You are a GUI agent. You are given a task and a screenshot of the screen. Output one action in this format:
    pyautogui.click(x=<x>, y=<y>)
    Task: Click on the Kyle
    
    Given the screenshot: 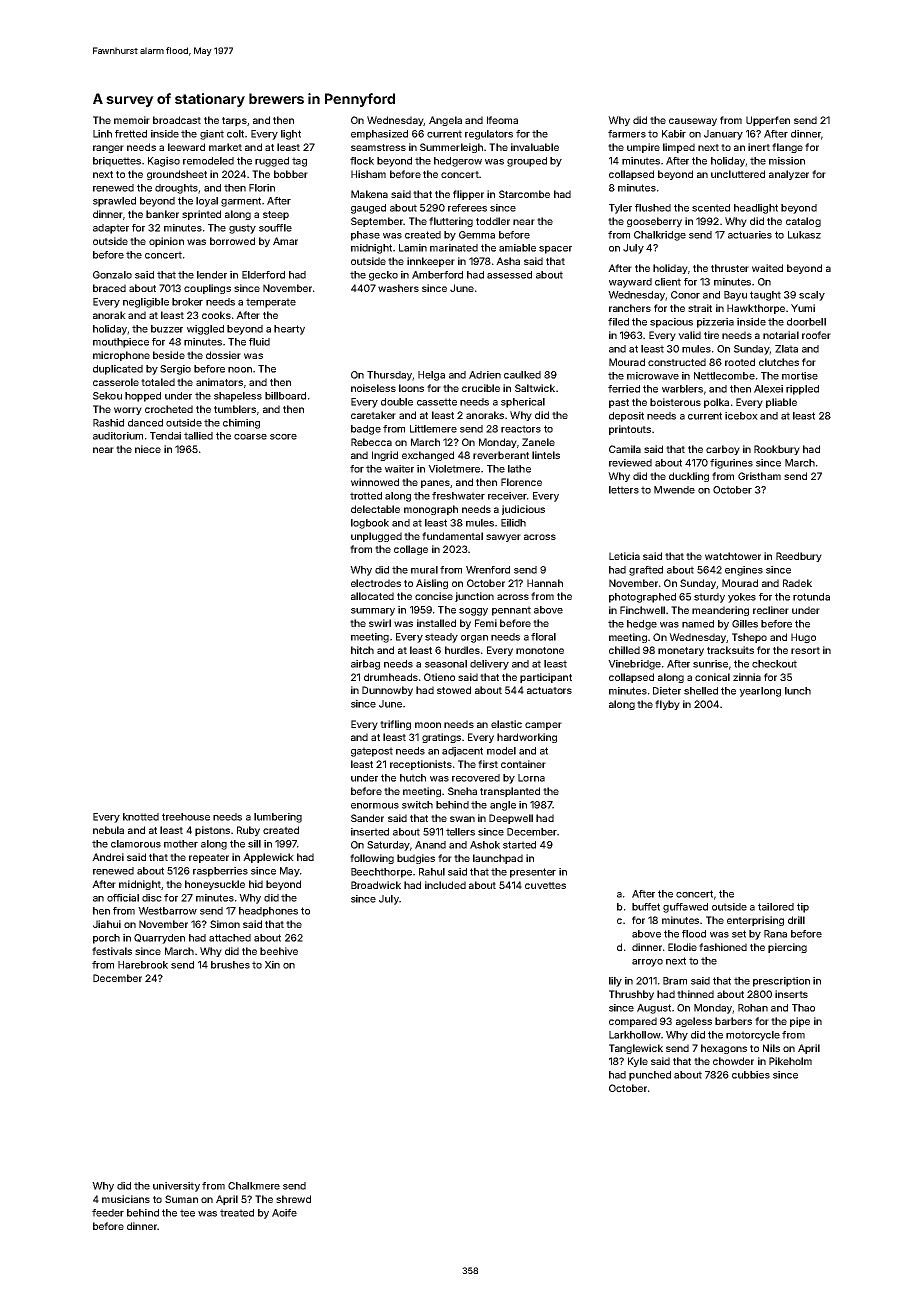 What is the action you would take?
    pyautogui.click(x=638, y=1062)
